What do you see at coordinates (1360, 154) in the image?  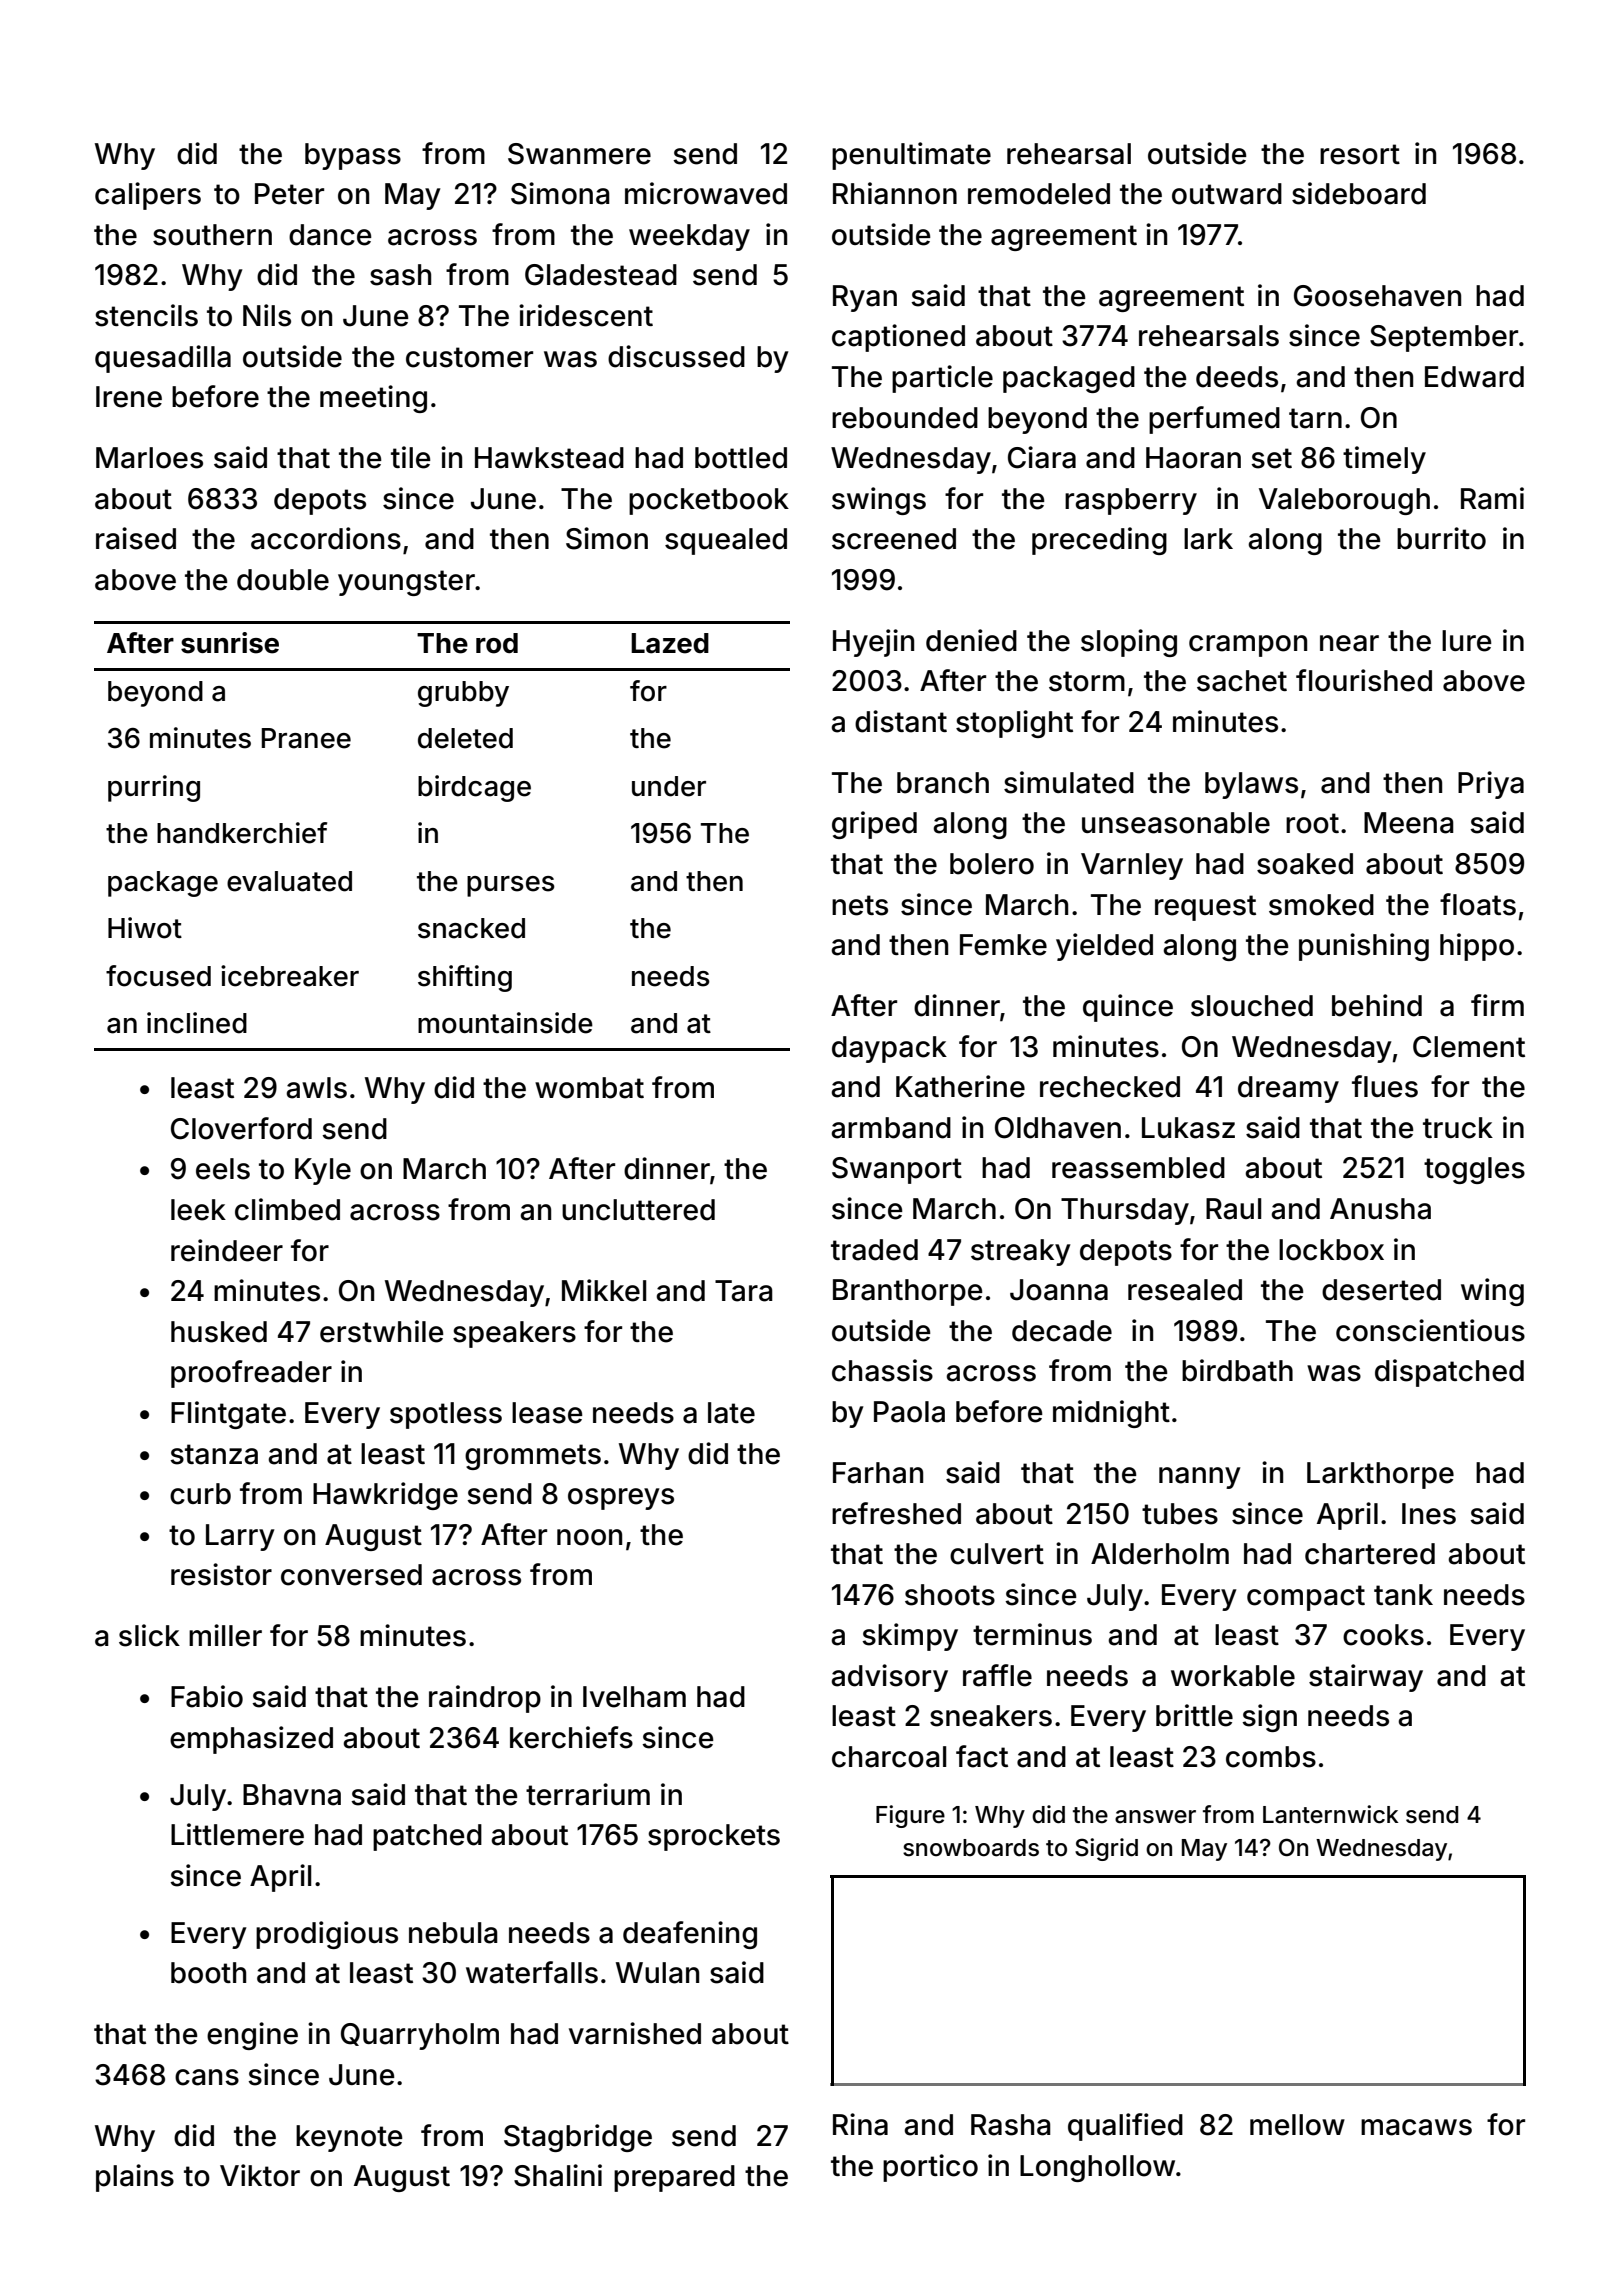 I see `resort` at bounding box center [1360, 154].
